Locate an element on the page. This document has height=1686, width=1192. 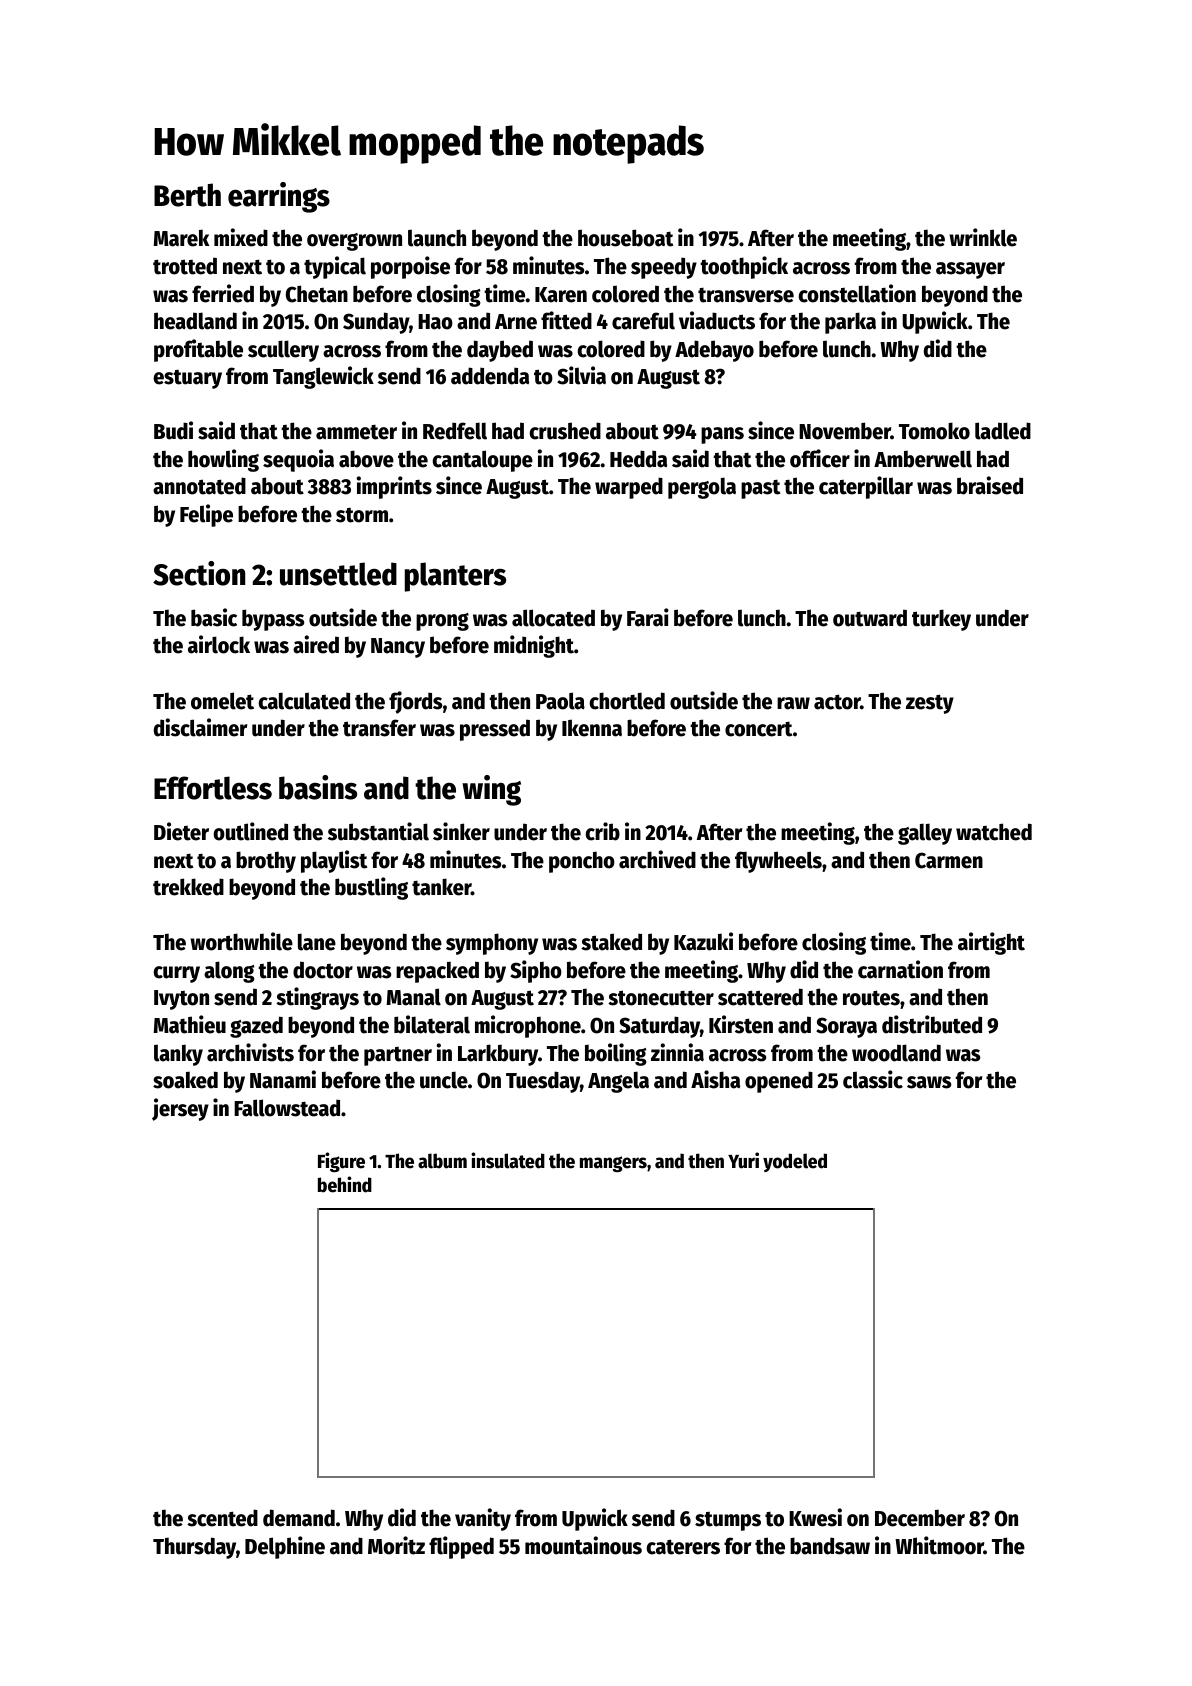
archived is located at coordinates (657, 859).
